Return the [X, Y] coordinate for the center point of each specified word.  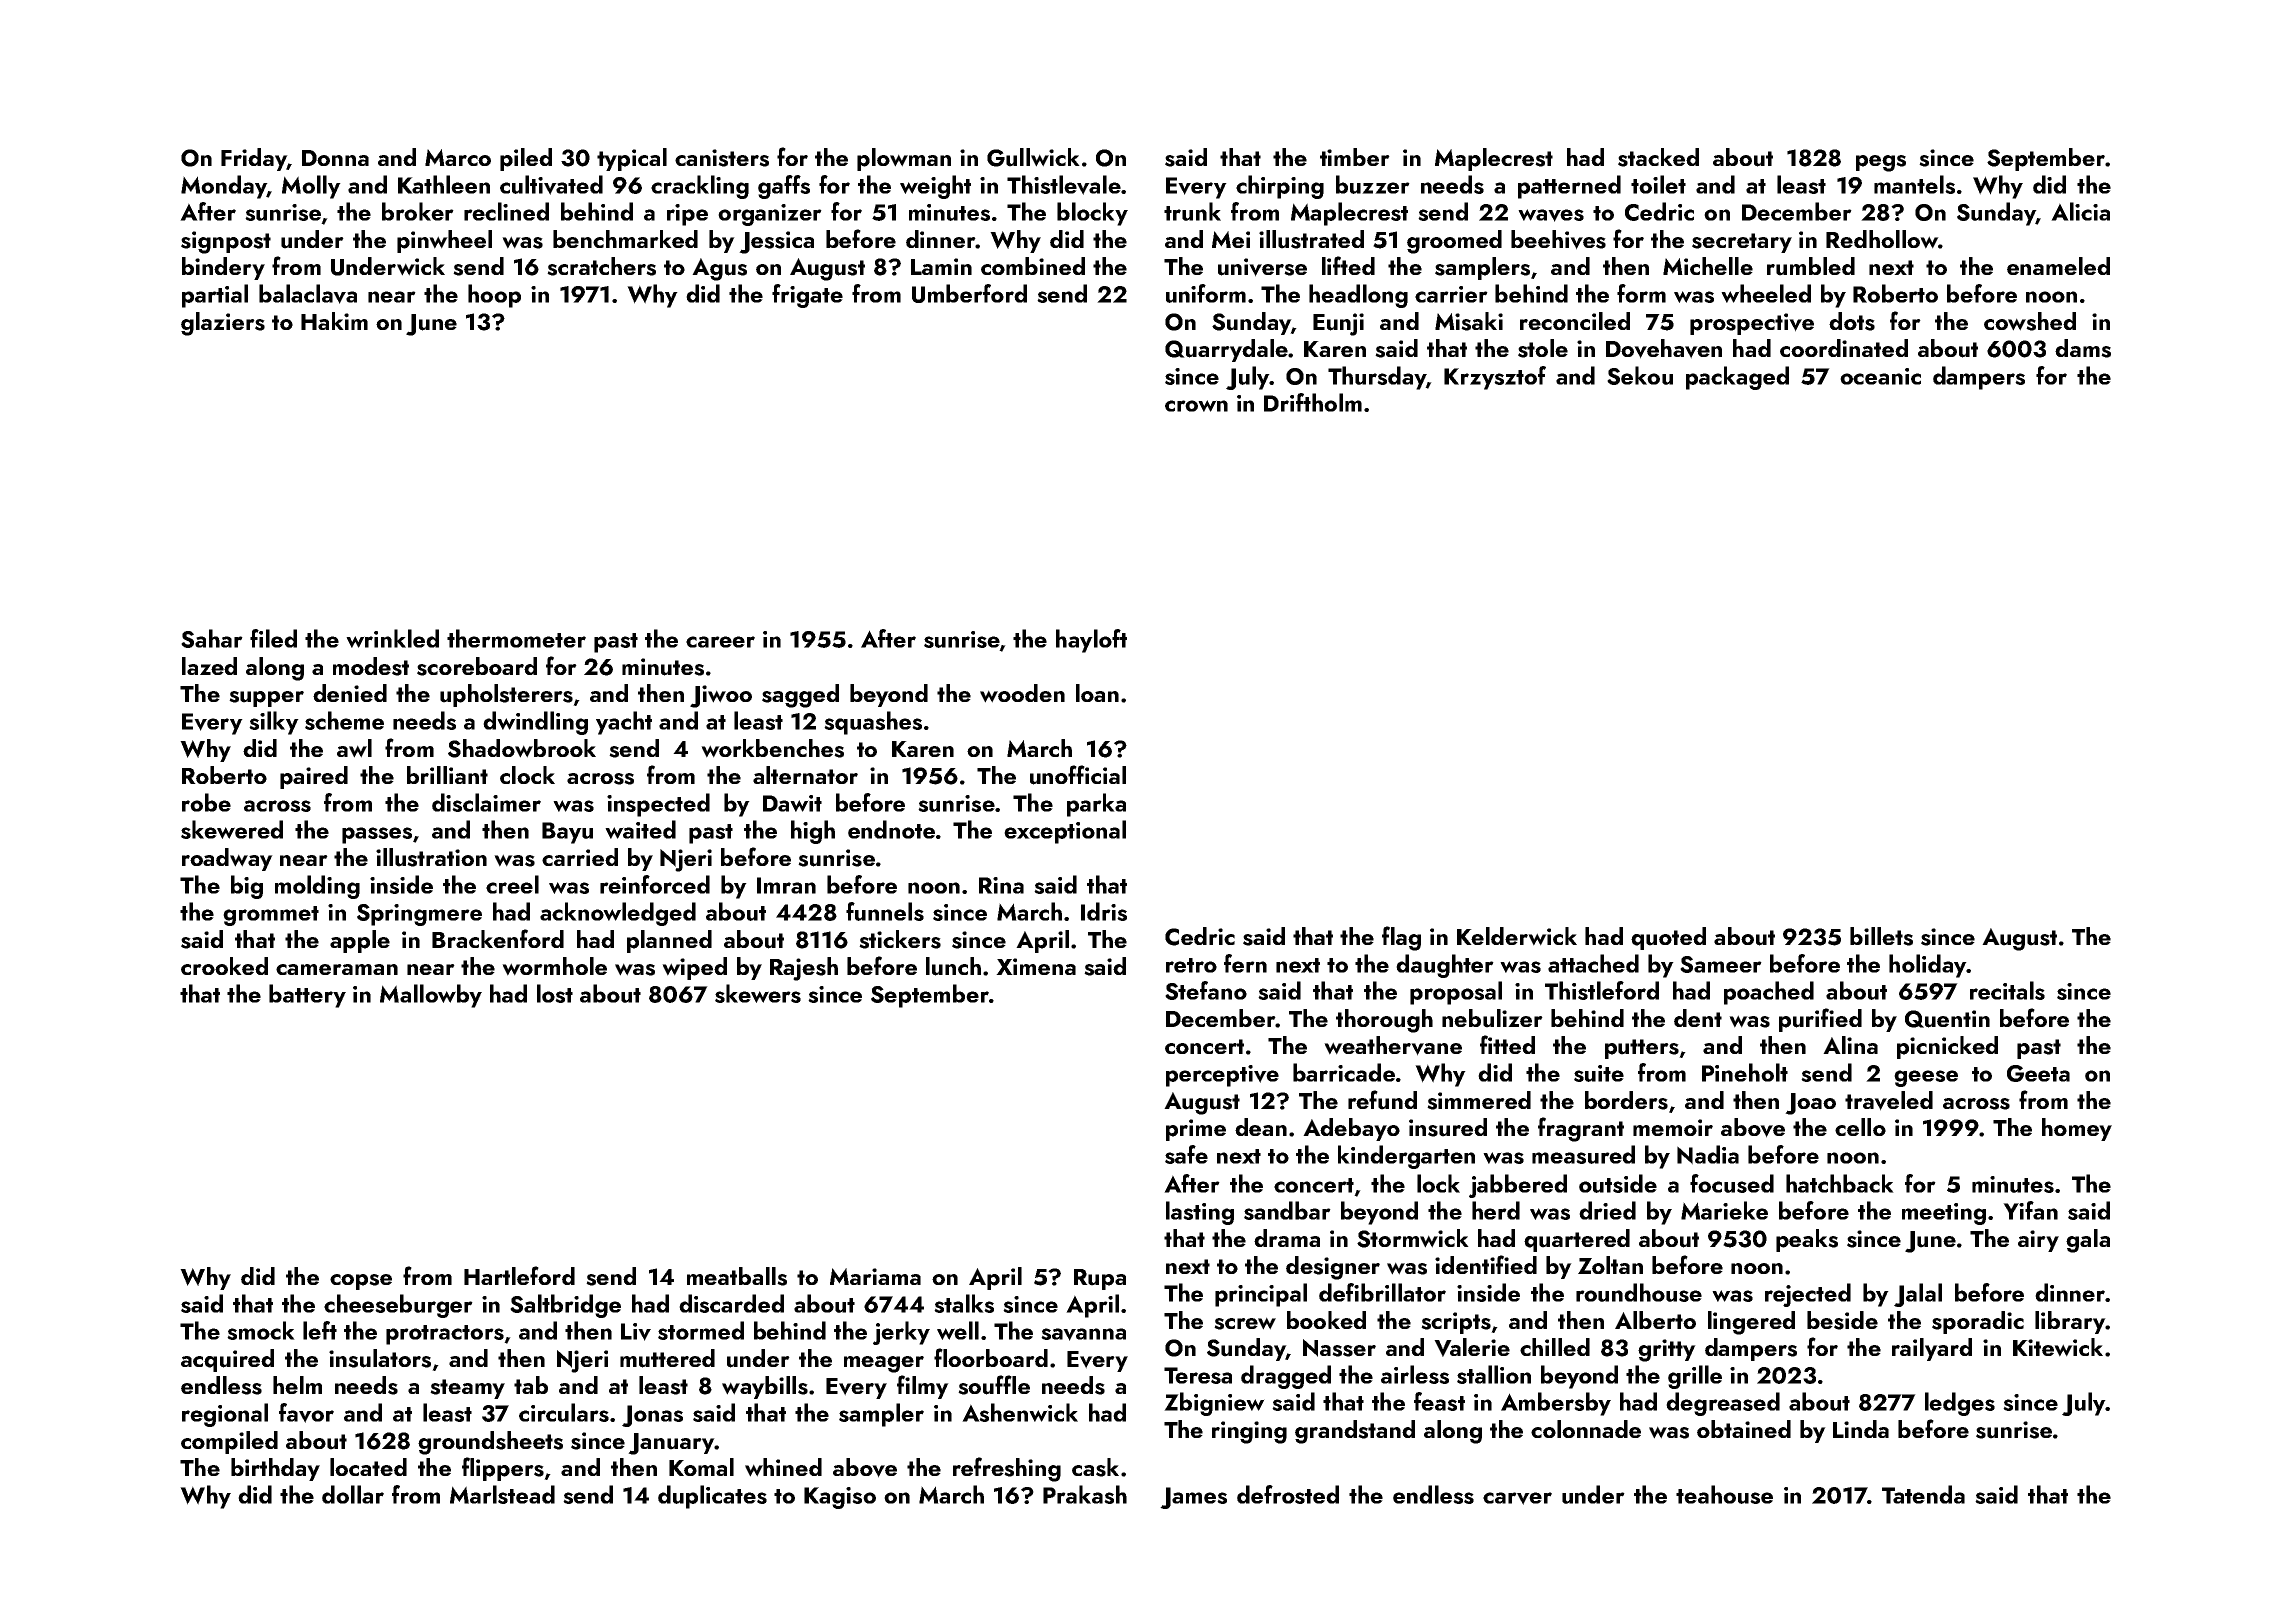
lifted [1348, 265]
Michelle [1708, 266]
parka [1096, 805]
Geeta [2038, 1073]
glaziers [223, 324]
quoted [1668, 938]
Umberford [969, 293]
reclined [506, 211]
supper [266, 699]
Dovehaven [1664, 349]
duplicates [712, 1497]
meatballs [737, 1276]
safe [1186, 1154]
